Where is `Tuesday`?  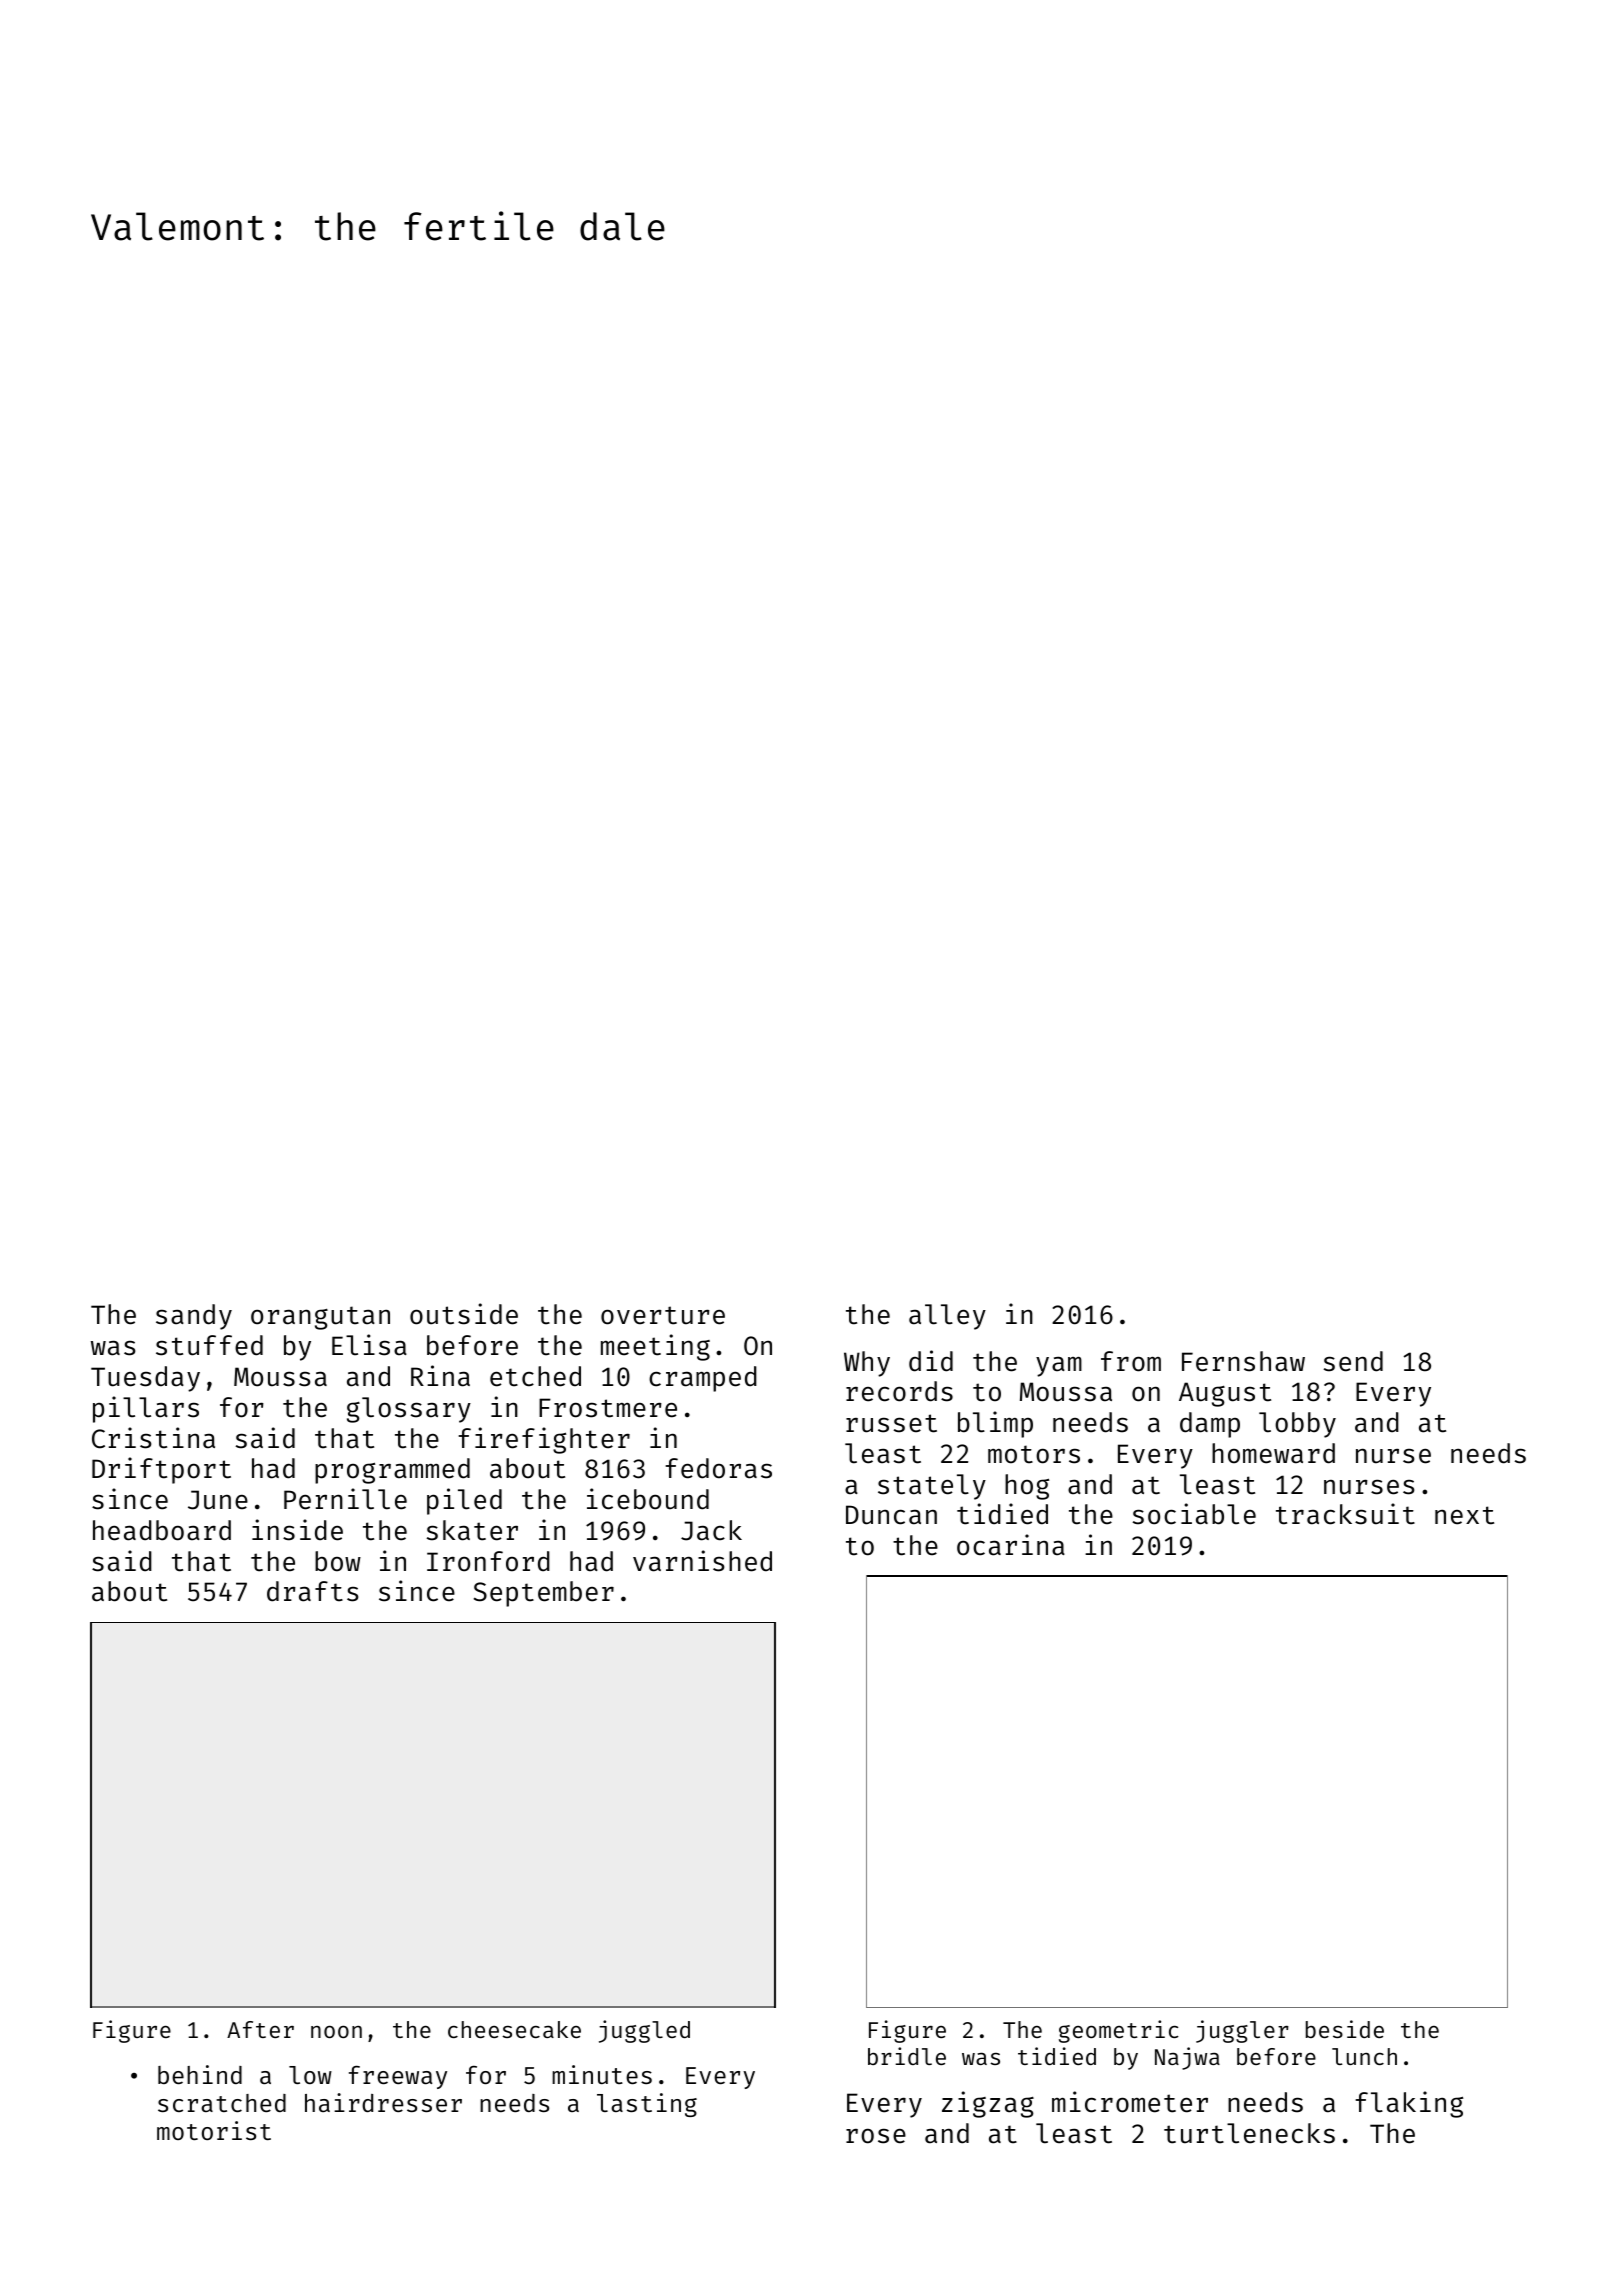 Tuesday is located at coordinates (145, 1379).
